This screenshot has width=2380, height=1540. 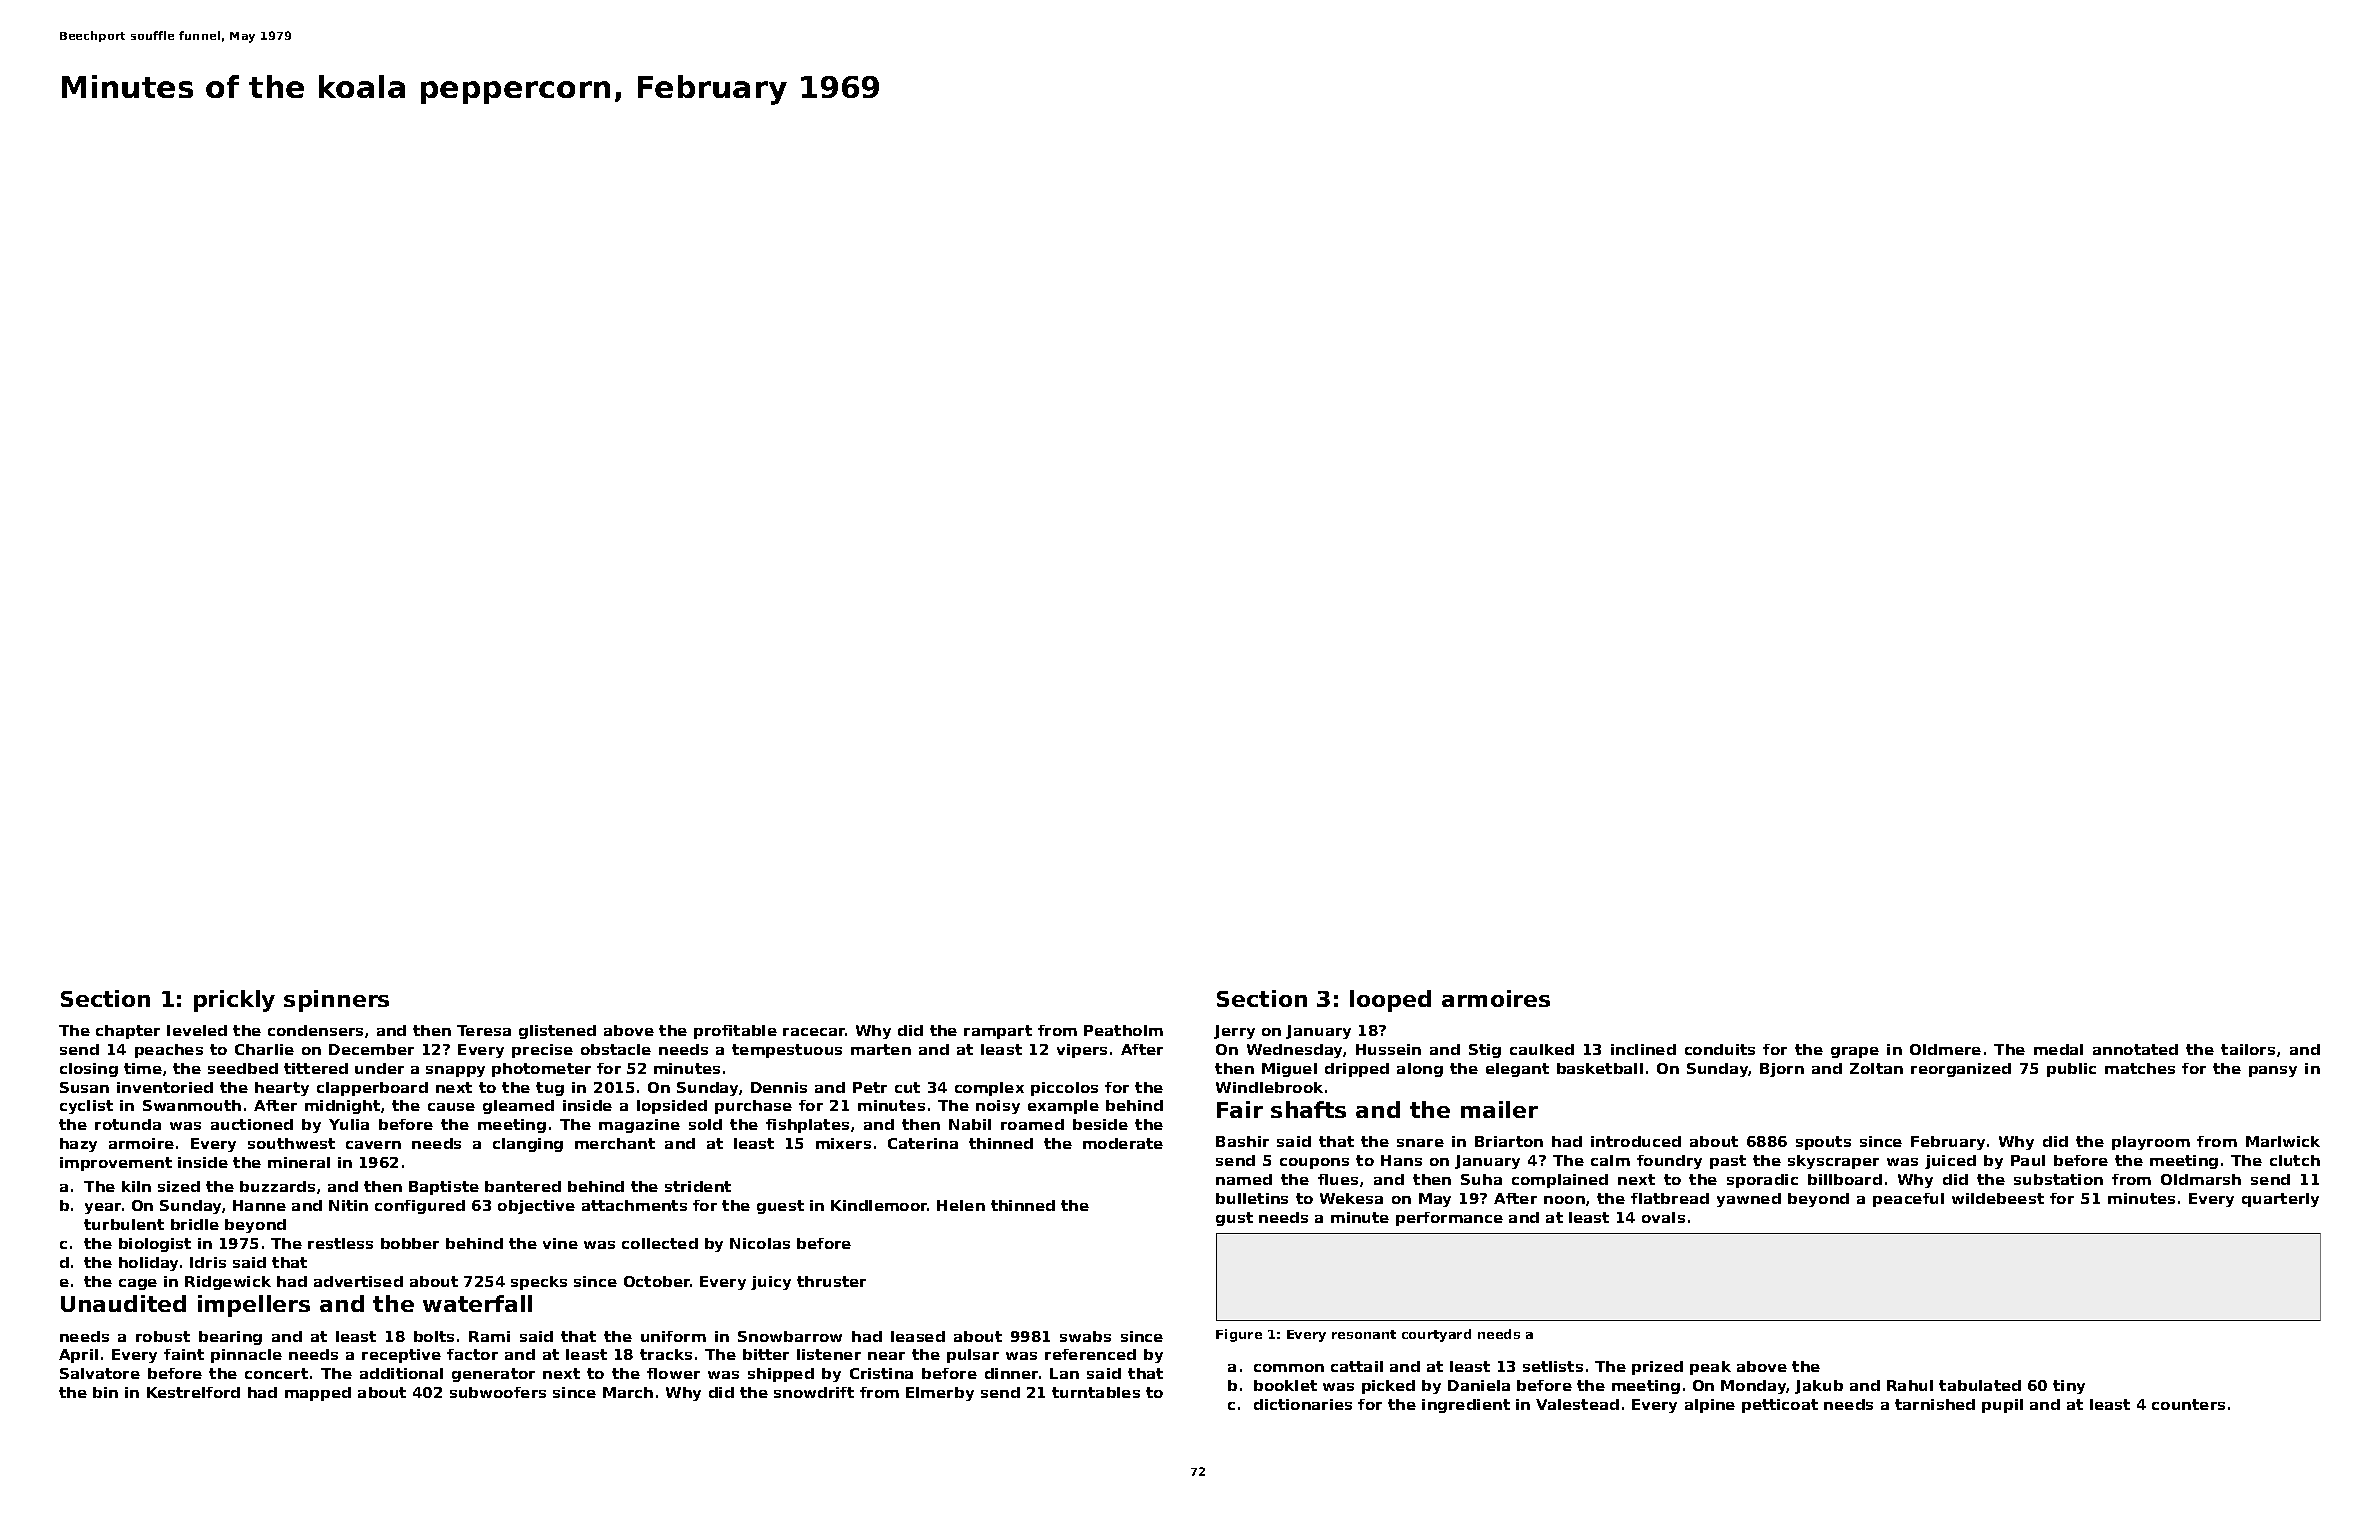 I want to click on Nicolas, so click(x=760, y=1243).
